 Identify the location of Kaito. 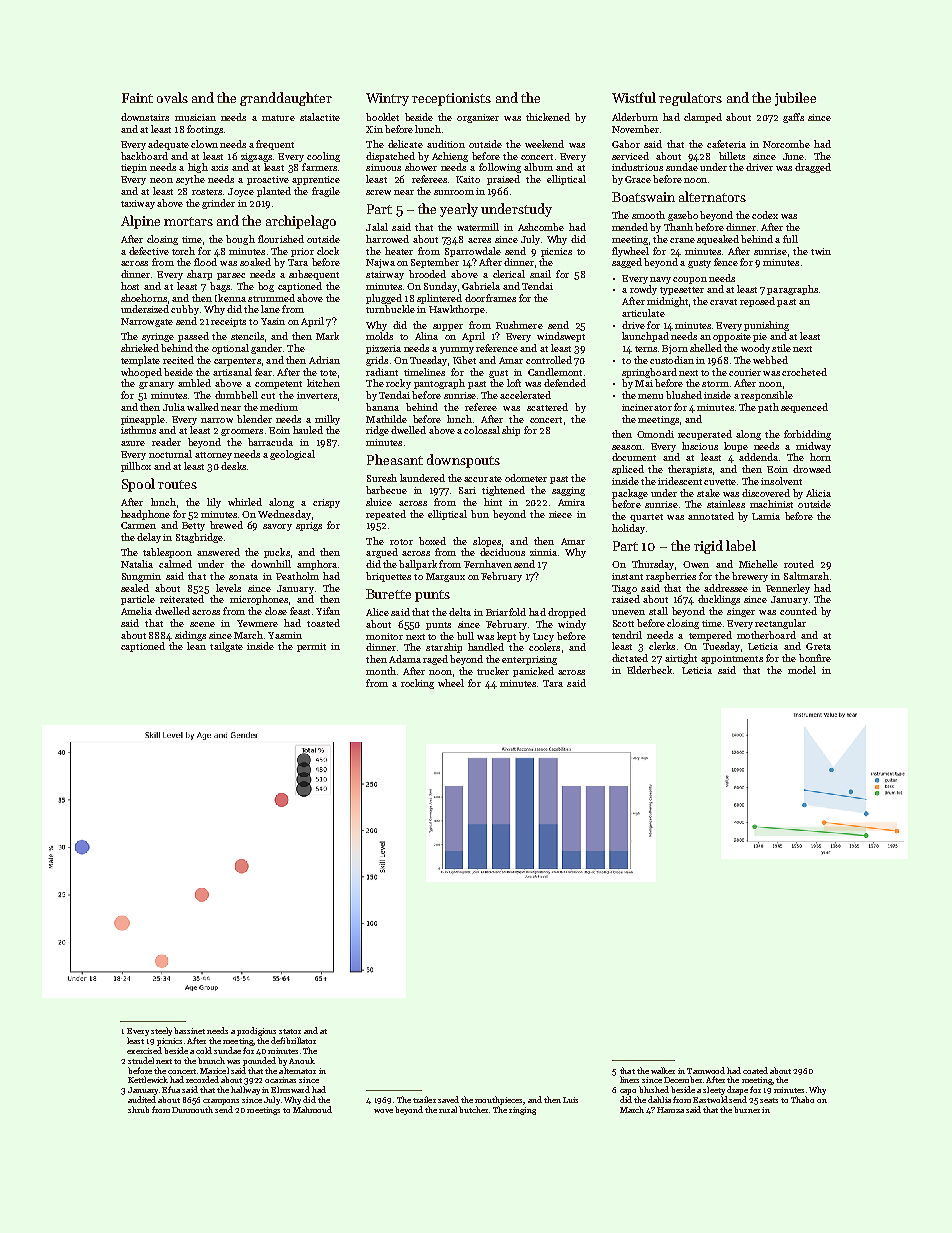
(468, 179).
